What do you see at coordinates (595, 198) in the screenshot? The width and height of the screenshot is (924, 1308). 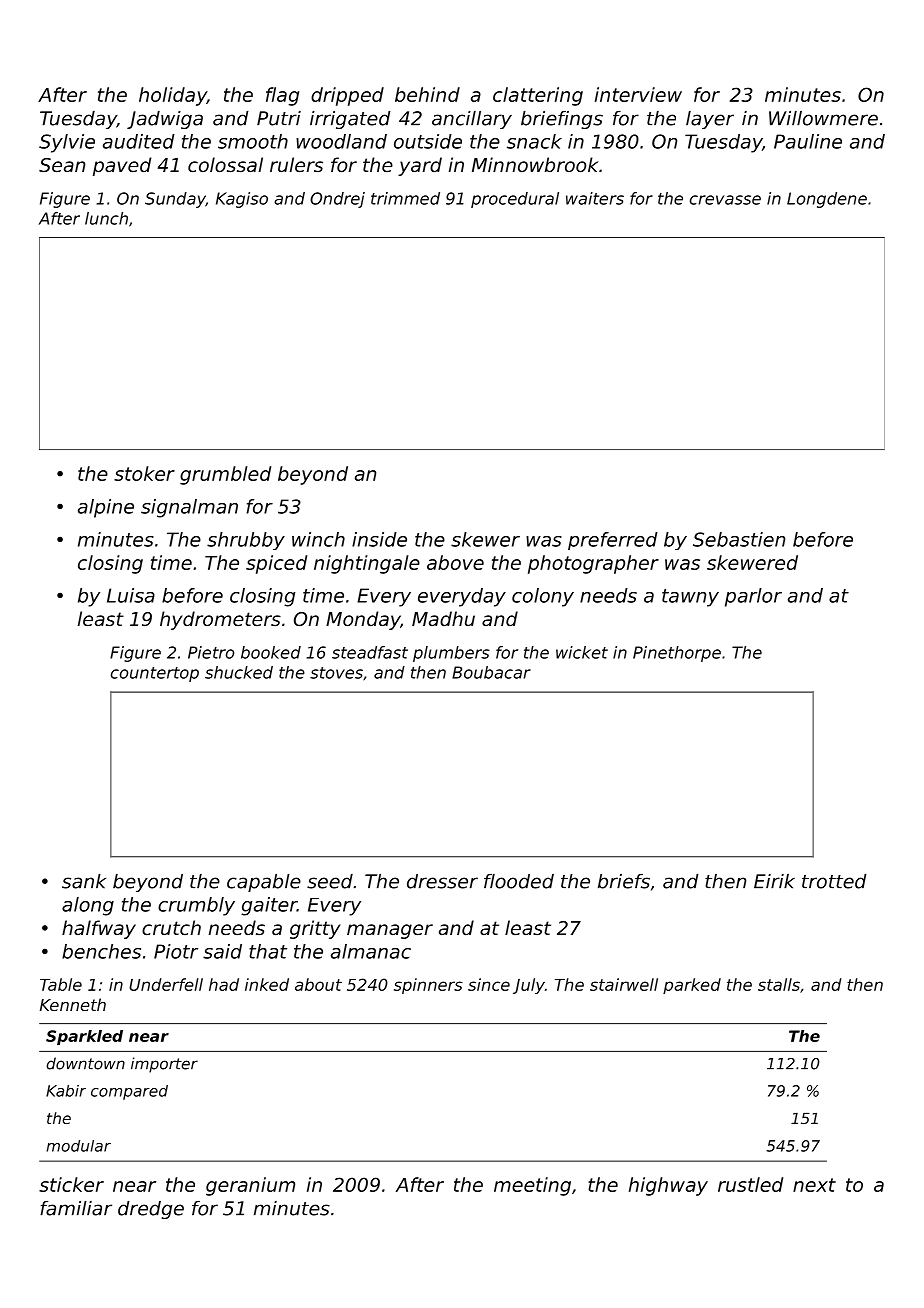 I see `waiters` at bounding box center [595, 198].
